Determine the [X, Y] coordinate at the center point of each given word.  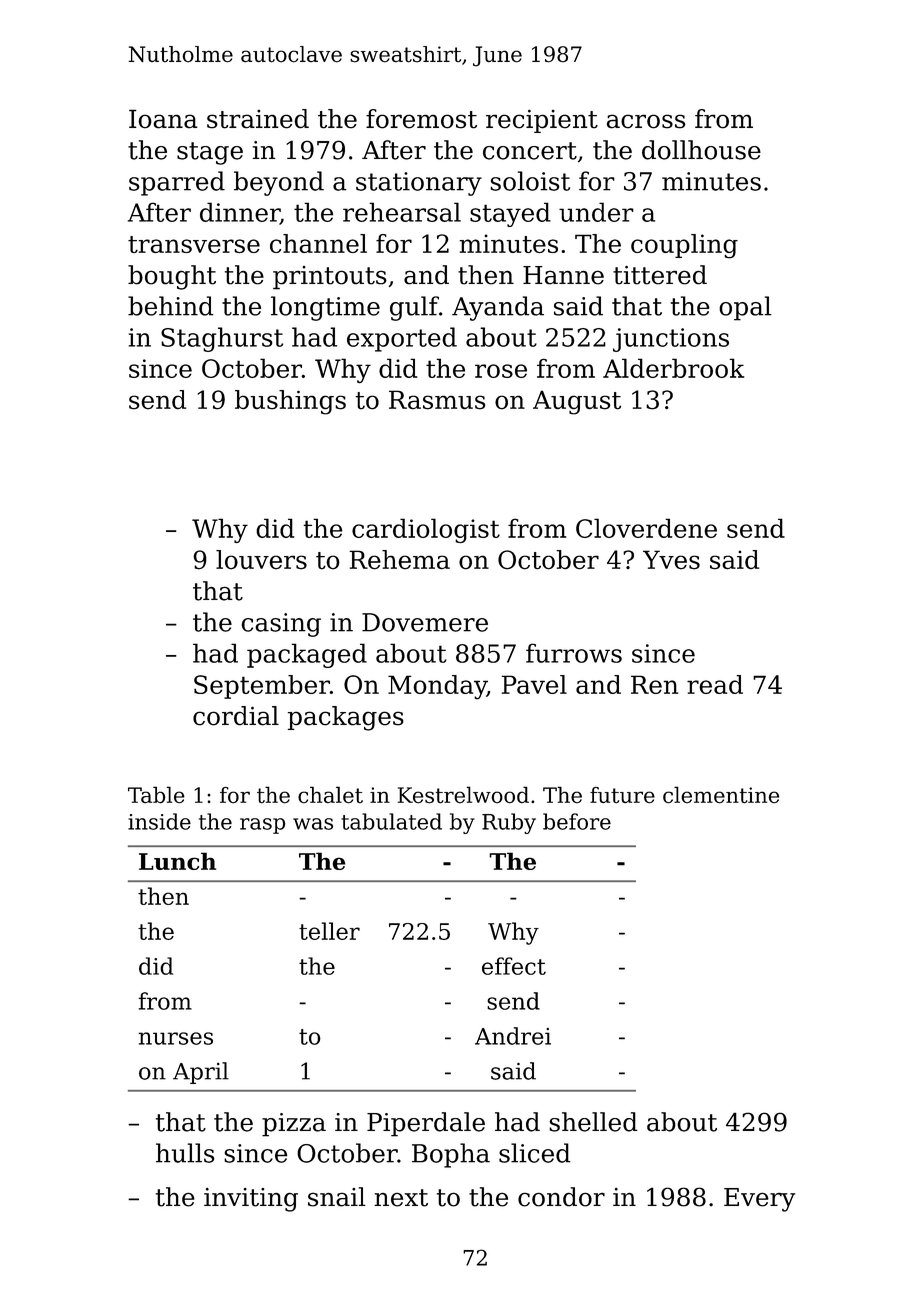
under [596, 212]
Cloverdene [646, 528]
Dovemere [425, 622]
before [577, 821]
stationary [419, 184]
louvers [261, 560]
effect [514, 966]
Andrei [513, 1036]
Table [156, 795]
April [201, 1073]
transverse [194, 244]
